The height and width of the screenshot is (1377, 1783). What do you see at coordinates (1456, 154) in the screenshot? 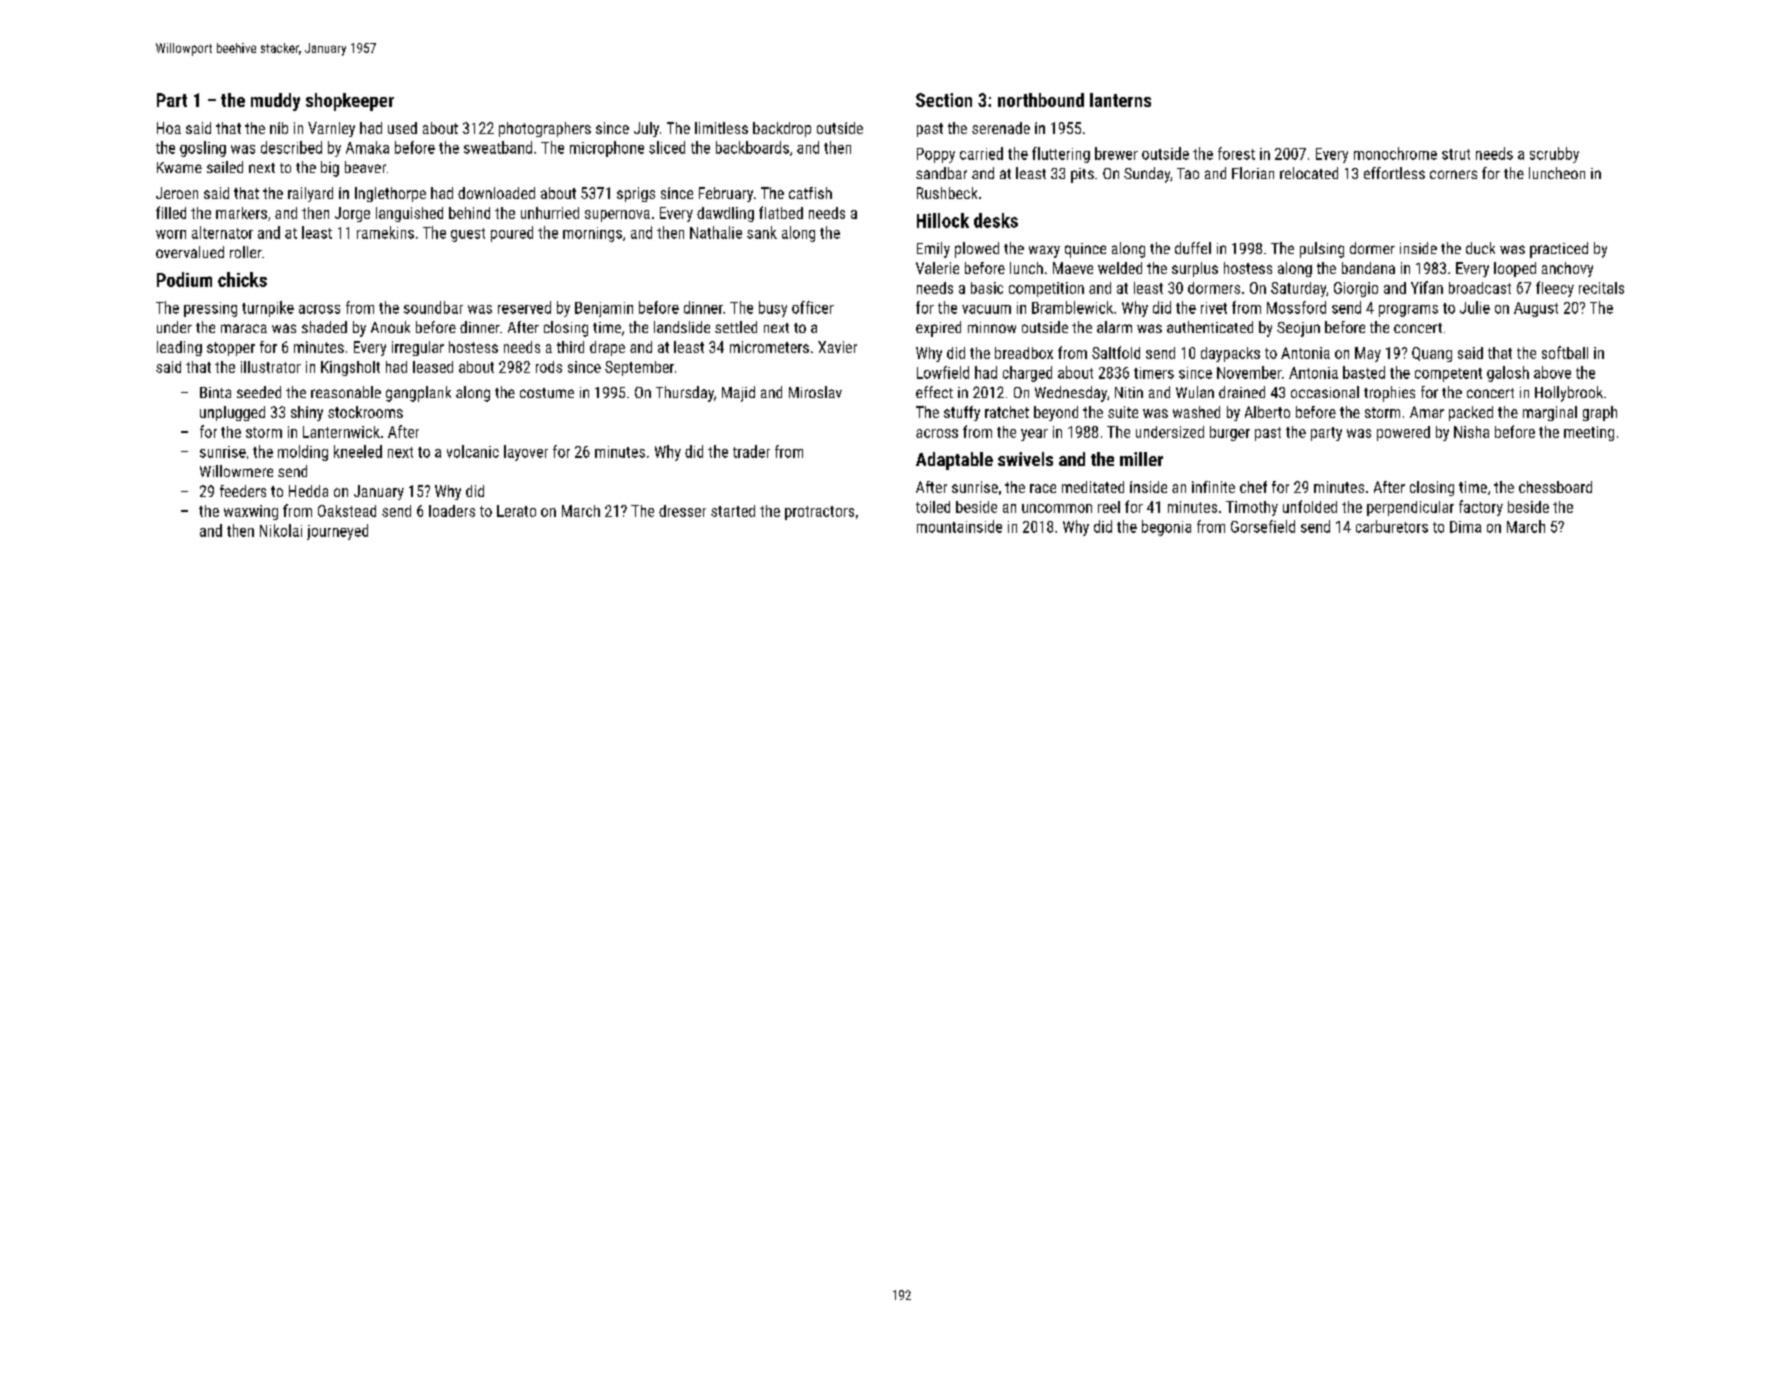
I see `strut` at bounding box center [1456, 154].
